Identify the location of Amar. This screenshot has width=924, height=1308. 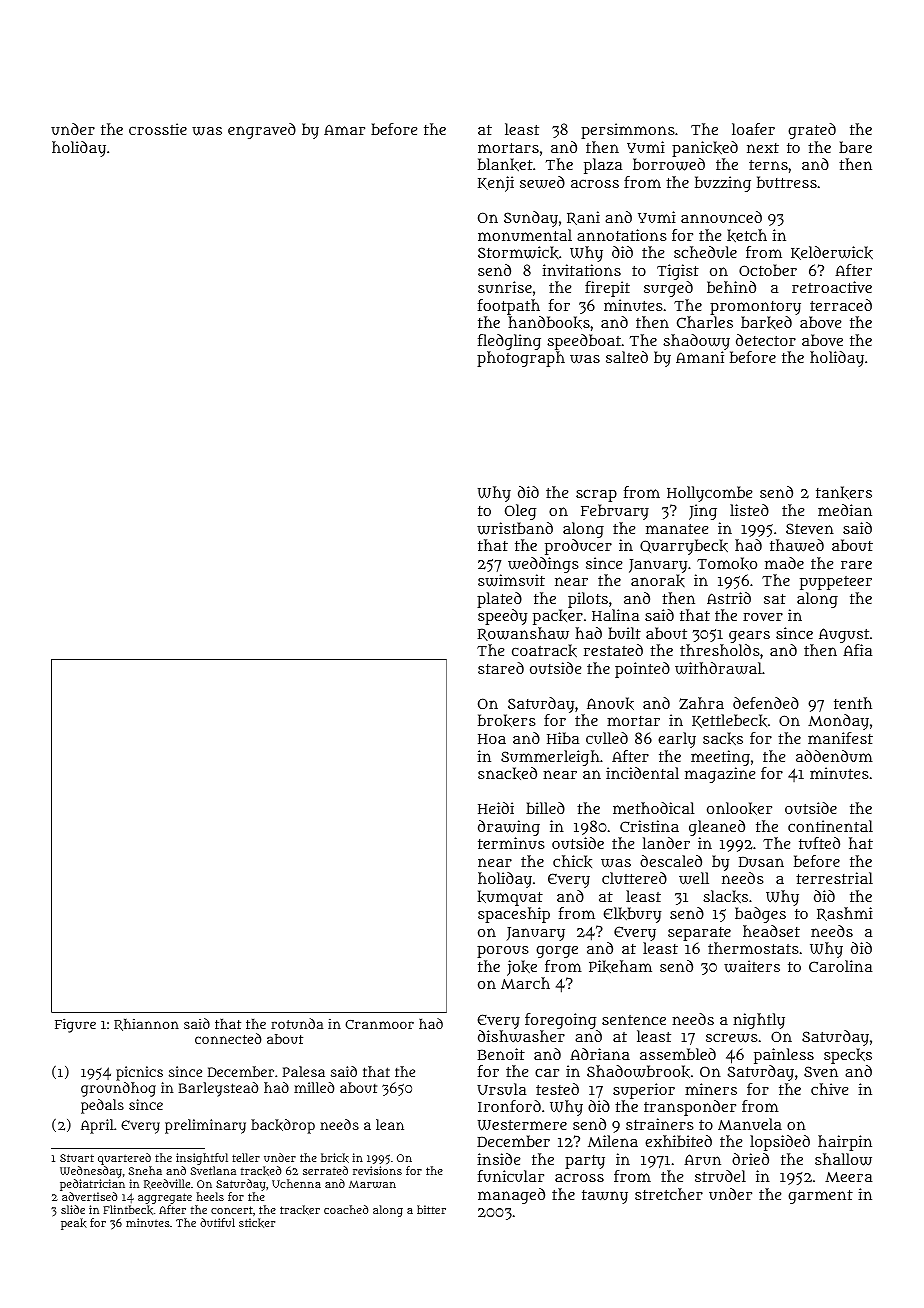
(344, 130).
